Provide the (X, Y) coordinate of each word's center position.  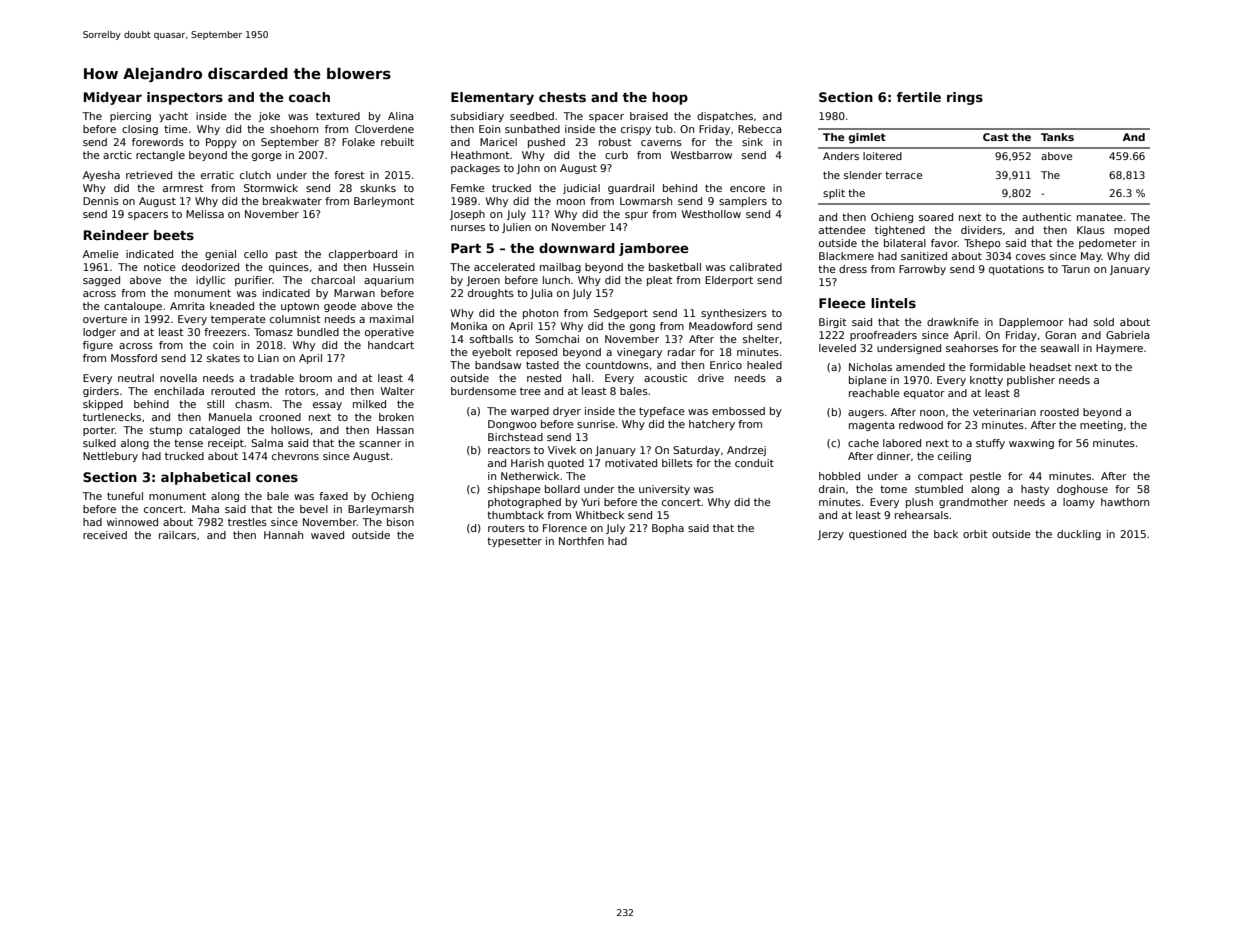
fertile (919, 97)
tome (893, 489)
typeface (662, 412)
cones (277, 478)
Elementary (492, 98)
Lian (268, 358)
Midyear (113, 98)
